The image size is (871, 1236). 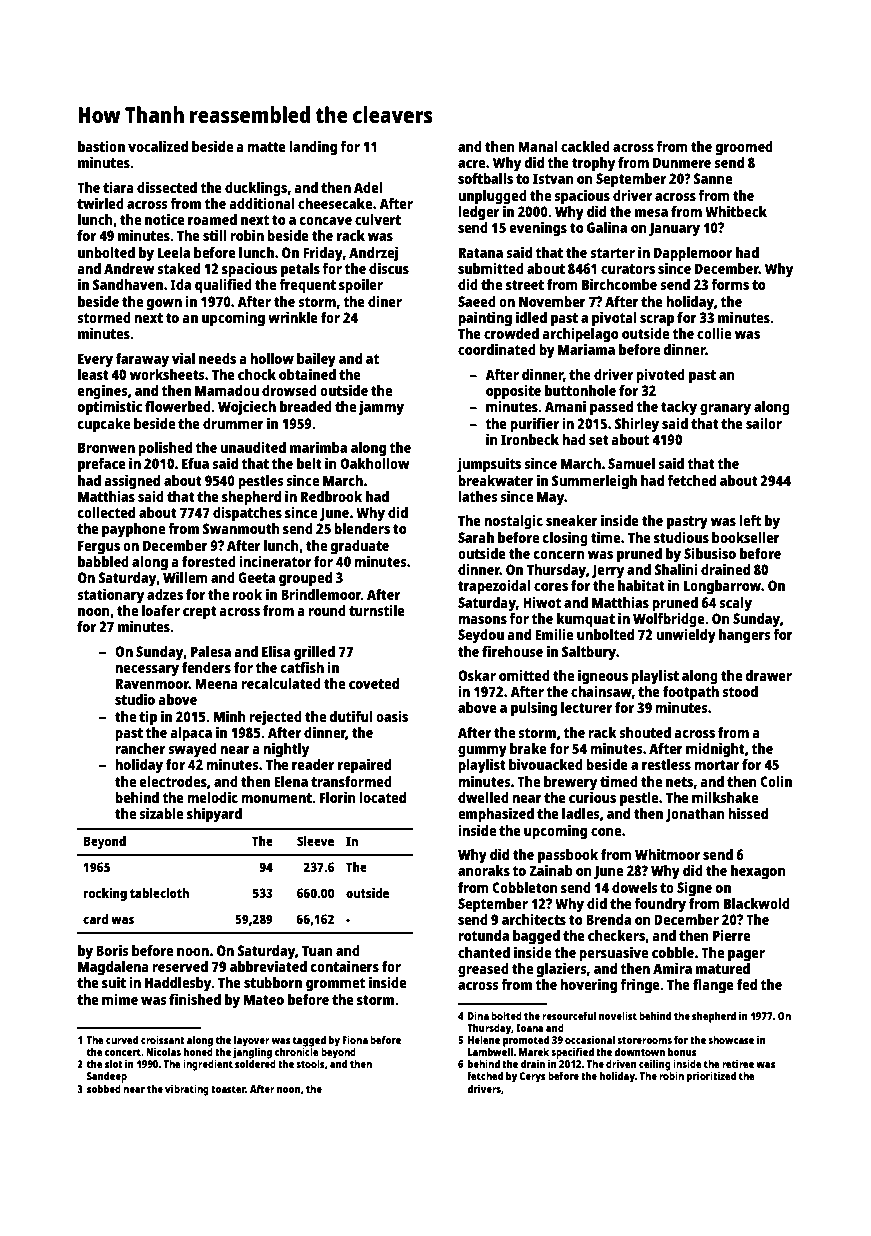 I want to click on Whitbeck, so click(x=736, y=211).
